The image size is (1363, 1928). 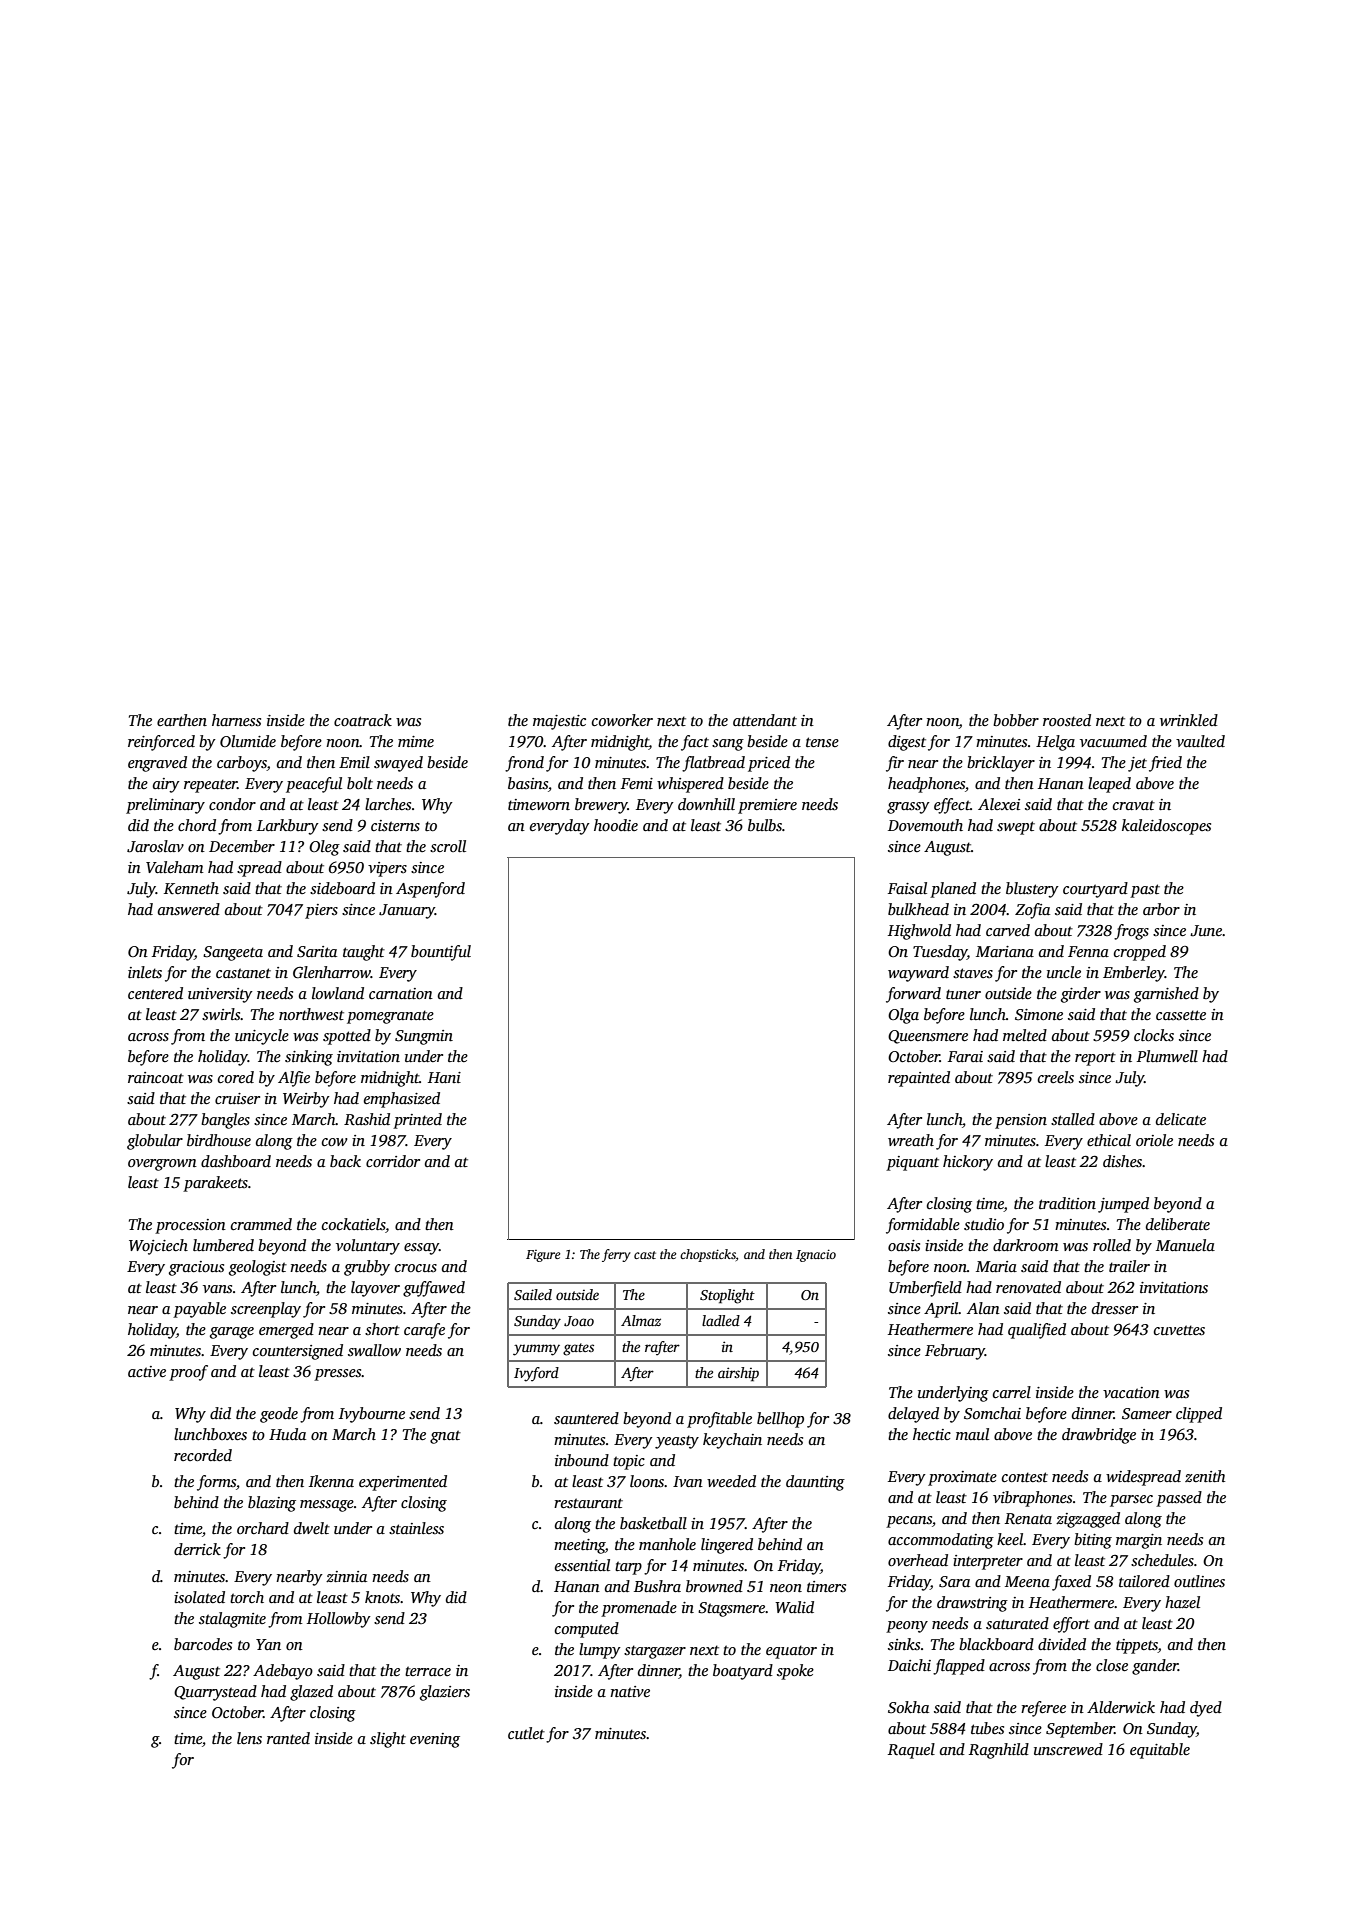 What do you see at coordinates (911, 1751) in the screenshot?
I see `Raquel` at bounding box center [911, 1751].
